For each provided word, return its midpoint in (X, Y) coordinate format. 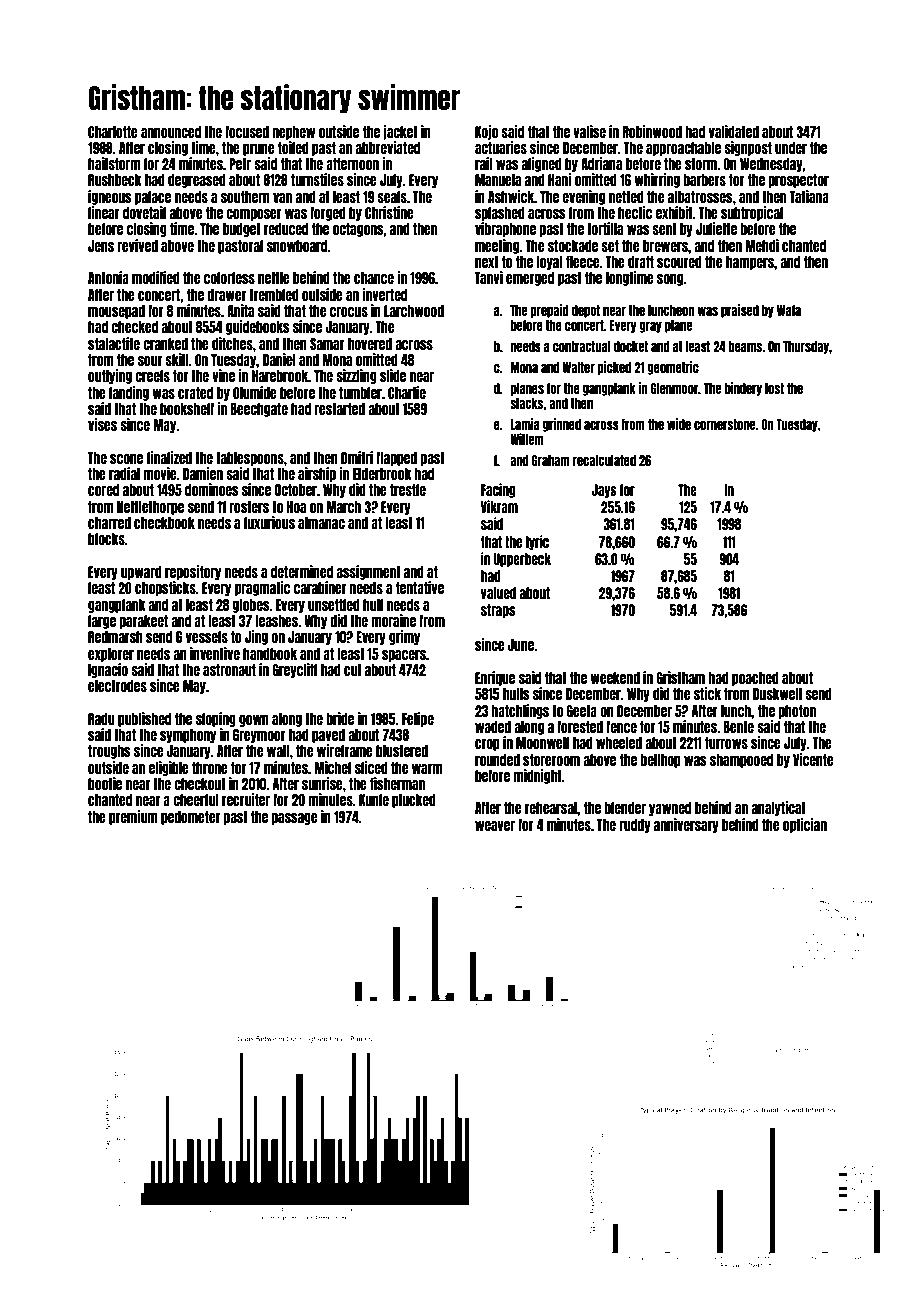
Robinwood (652, 131)
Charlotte (113, 132)
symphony (188, 736)
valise (589, 131)
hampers (750, 263)
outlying (110, 376)
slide (393, 375)
